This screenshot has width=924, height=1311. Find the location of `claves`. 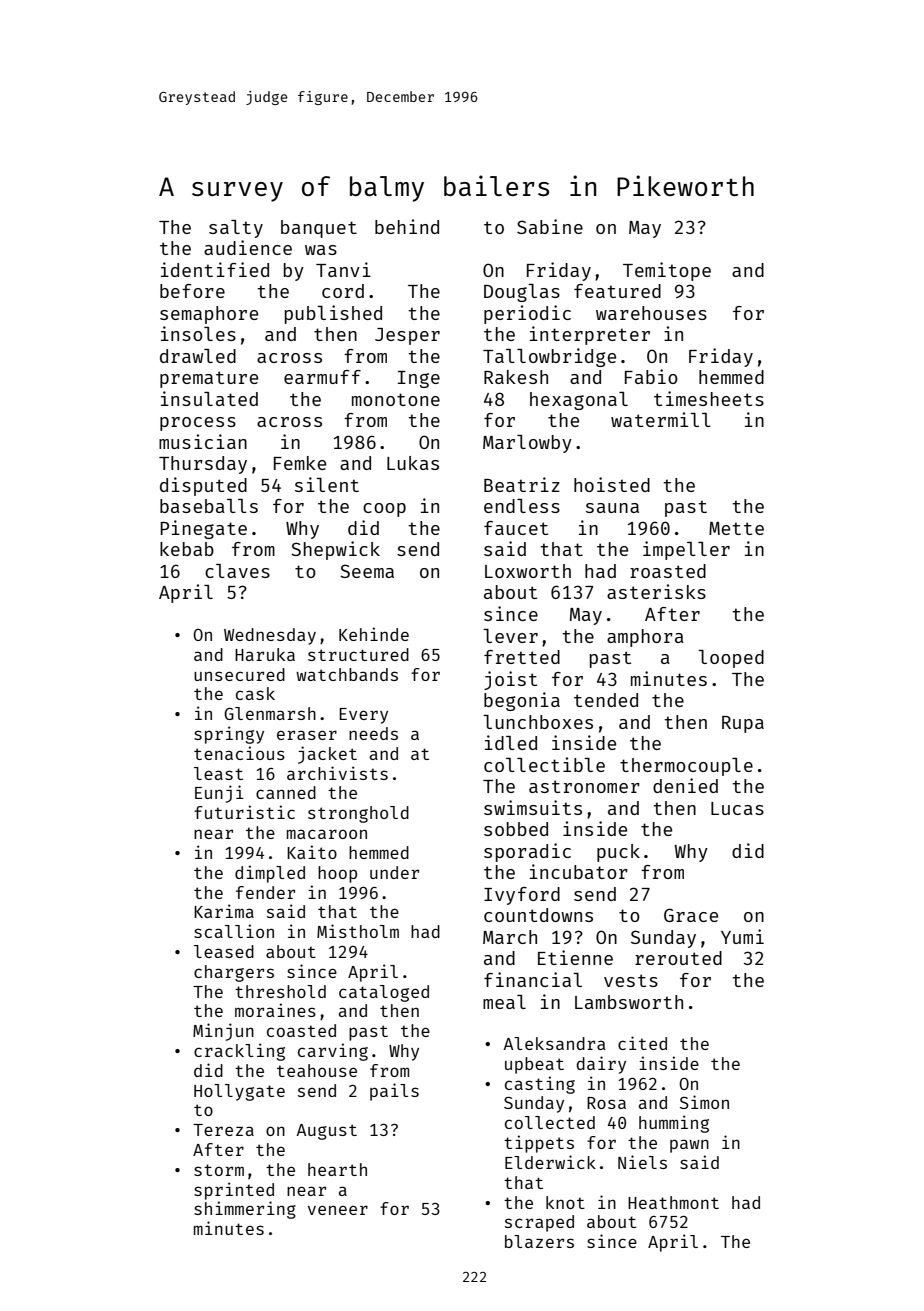

claves is located at coordinates (237, 571).
